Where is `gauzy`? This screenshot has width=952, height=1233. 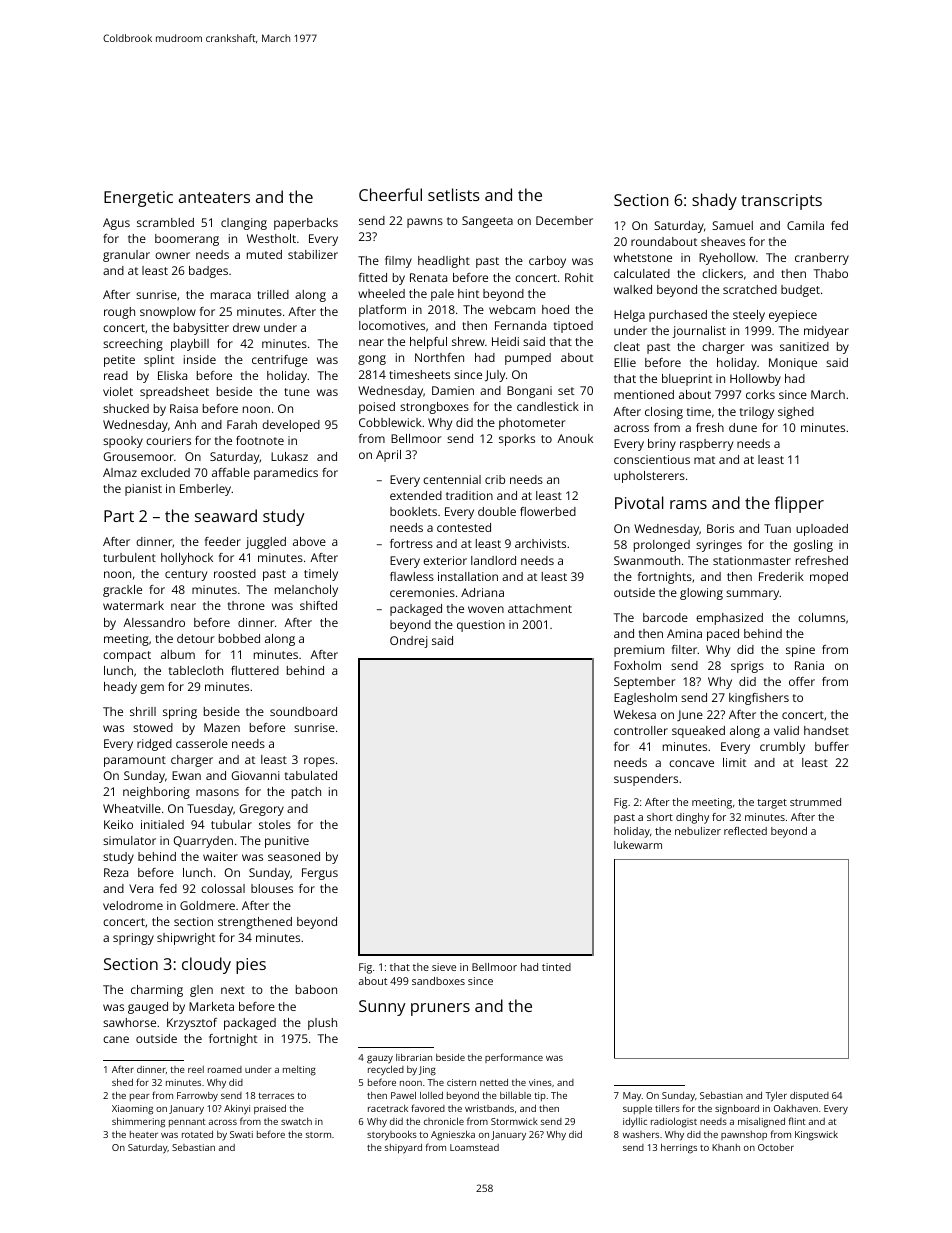 gauzy is located at coordinates (380, 1060).
